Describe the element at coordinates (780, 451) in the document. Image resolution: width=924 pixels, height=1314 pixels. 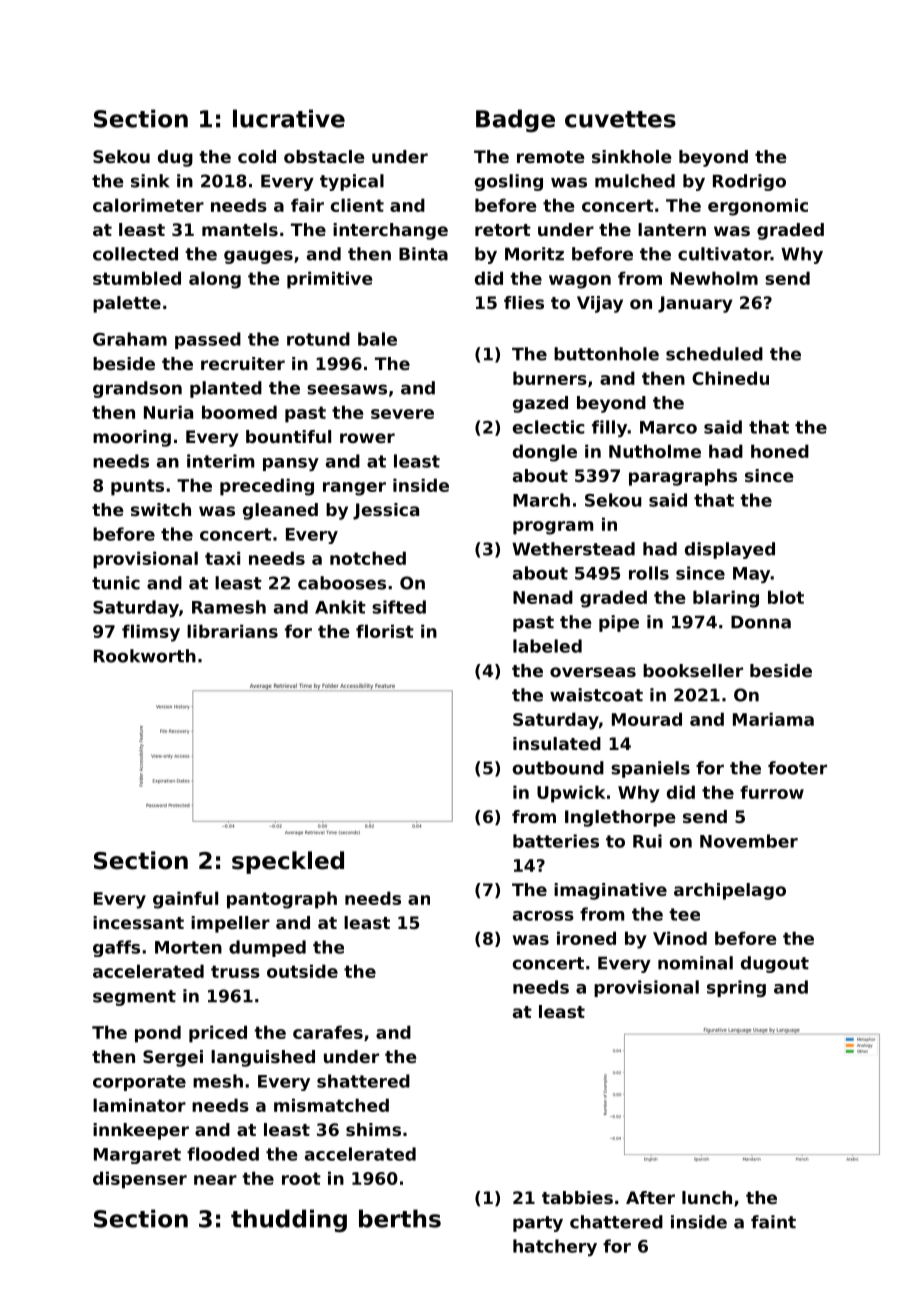
I see `honed` at that location.
